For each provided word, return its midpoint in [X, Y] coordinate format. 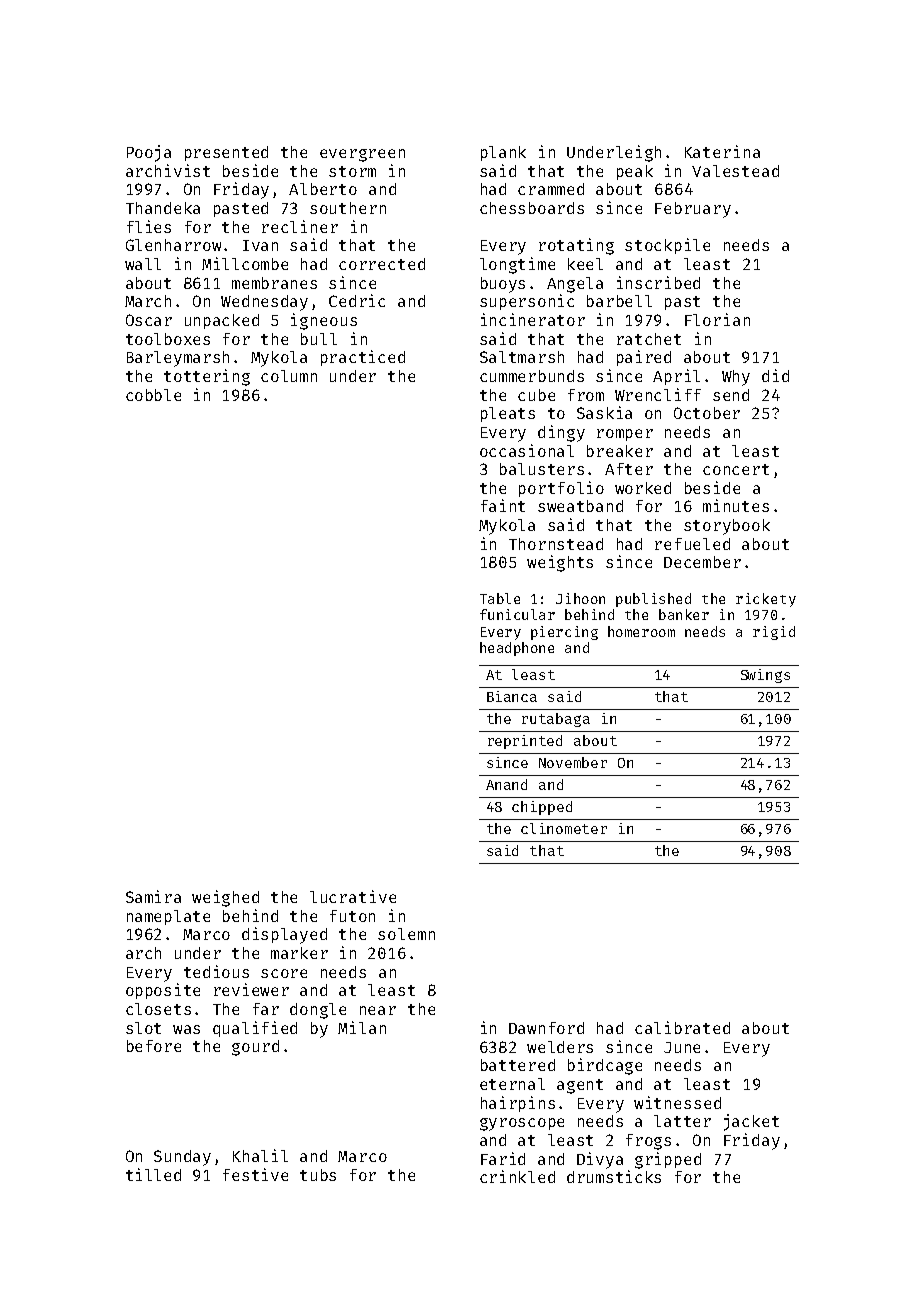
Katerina [722, 151]
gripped [668, 1160]
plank [503, 153]
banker [684, 614]
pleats [508, 414]
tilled [153, 1174]
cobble [153, 395]
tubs [318, 1175]
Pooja [149, 153]
